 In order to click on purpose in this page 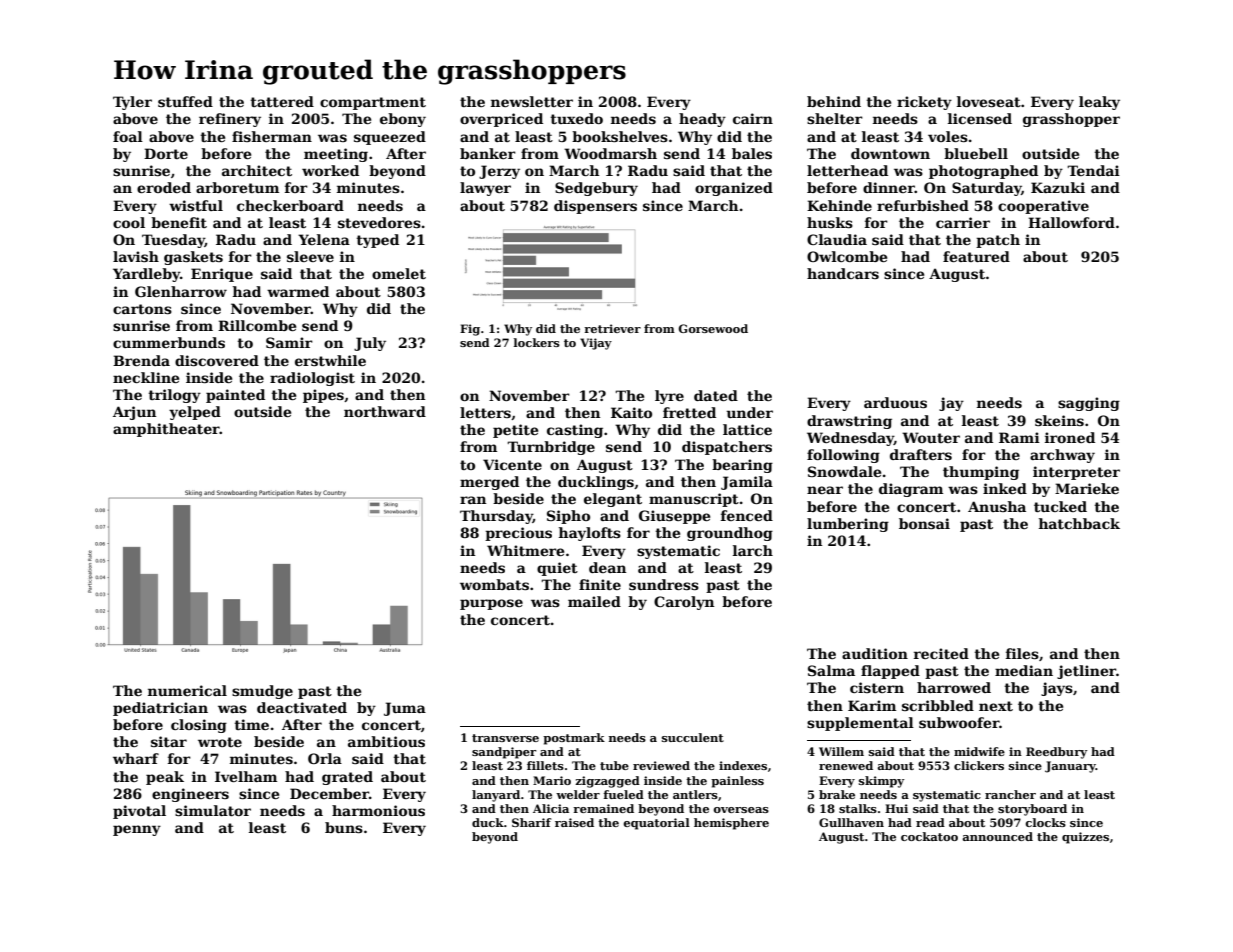, I will do `click(491, 604)`.
